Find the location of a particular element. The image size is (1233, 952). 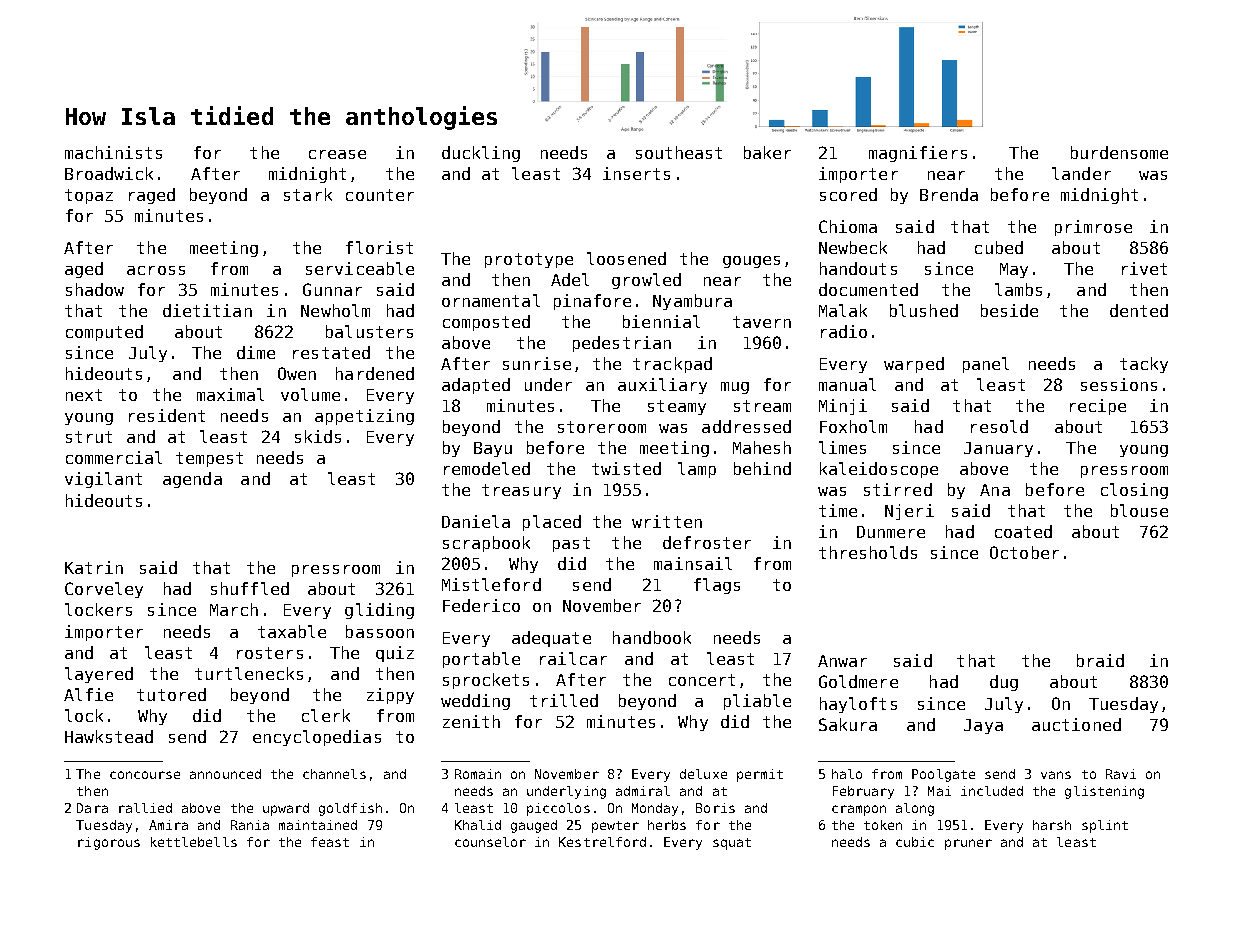

counter is located at coordinates (380, 195).
